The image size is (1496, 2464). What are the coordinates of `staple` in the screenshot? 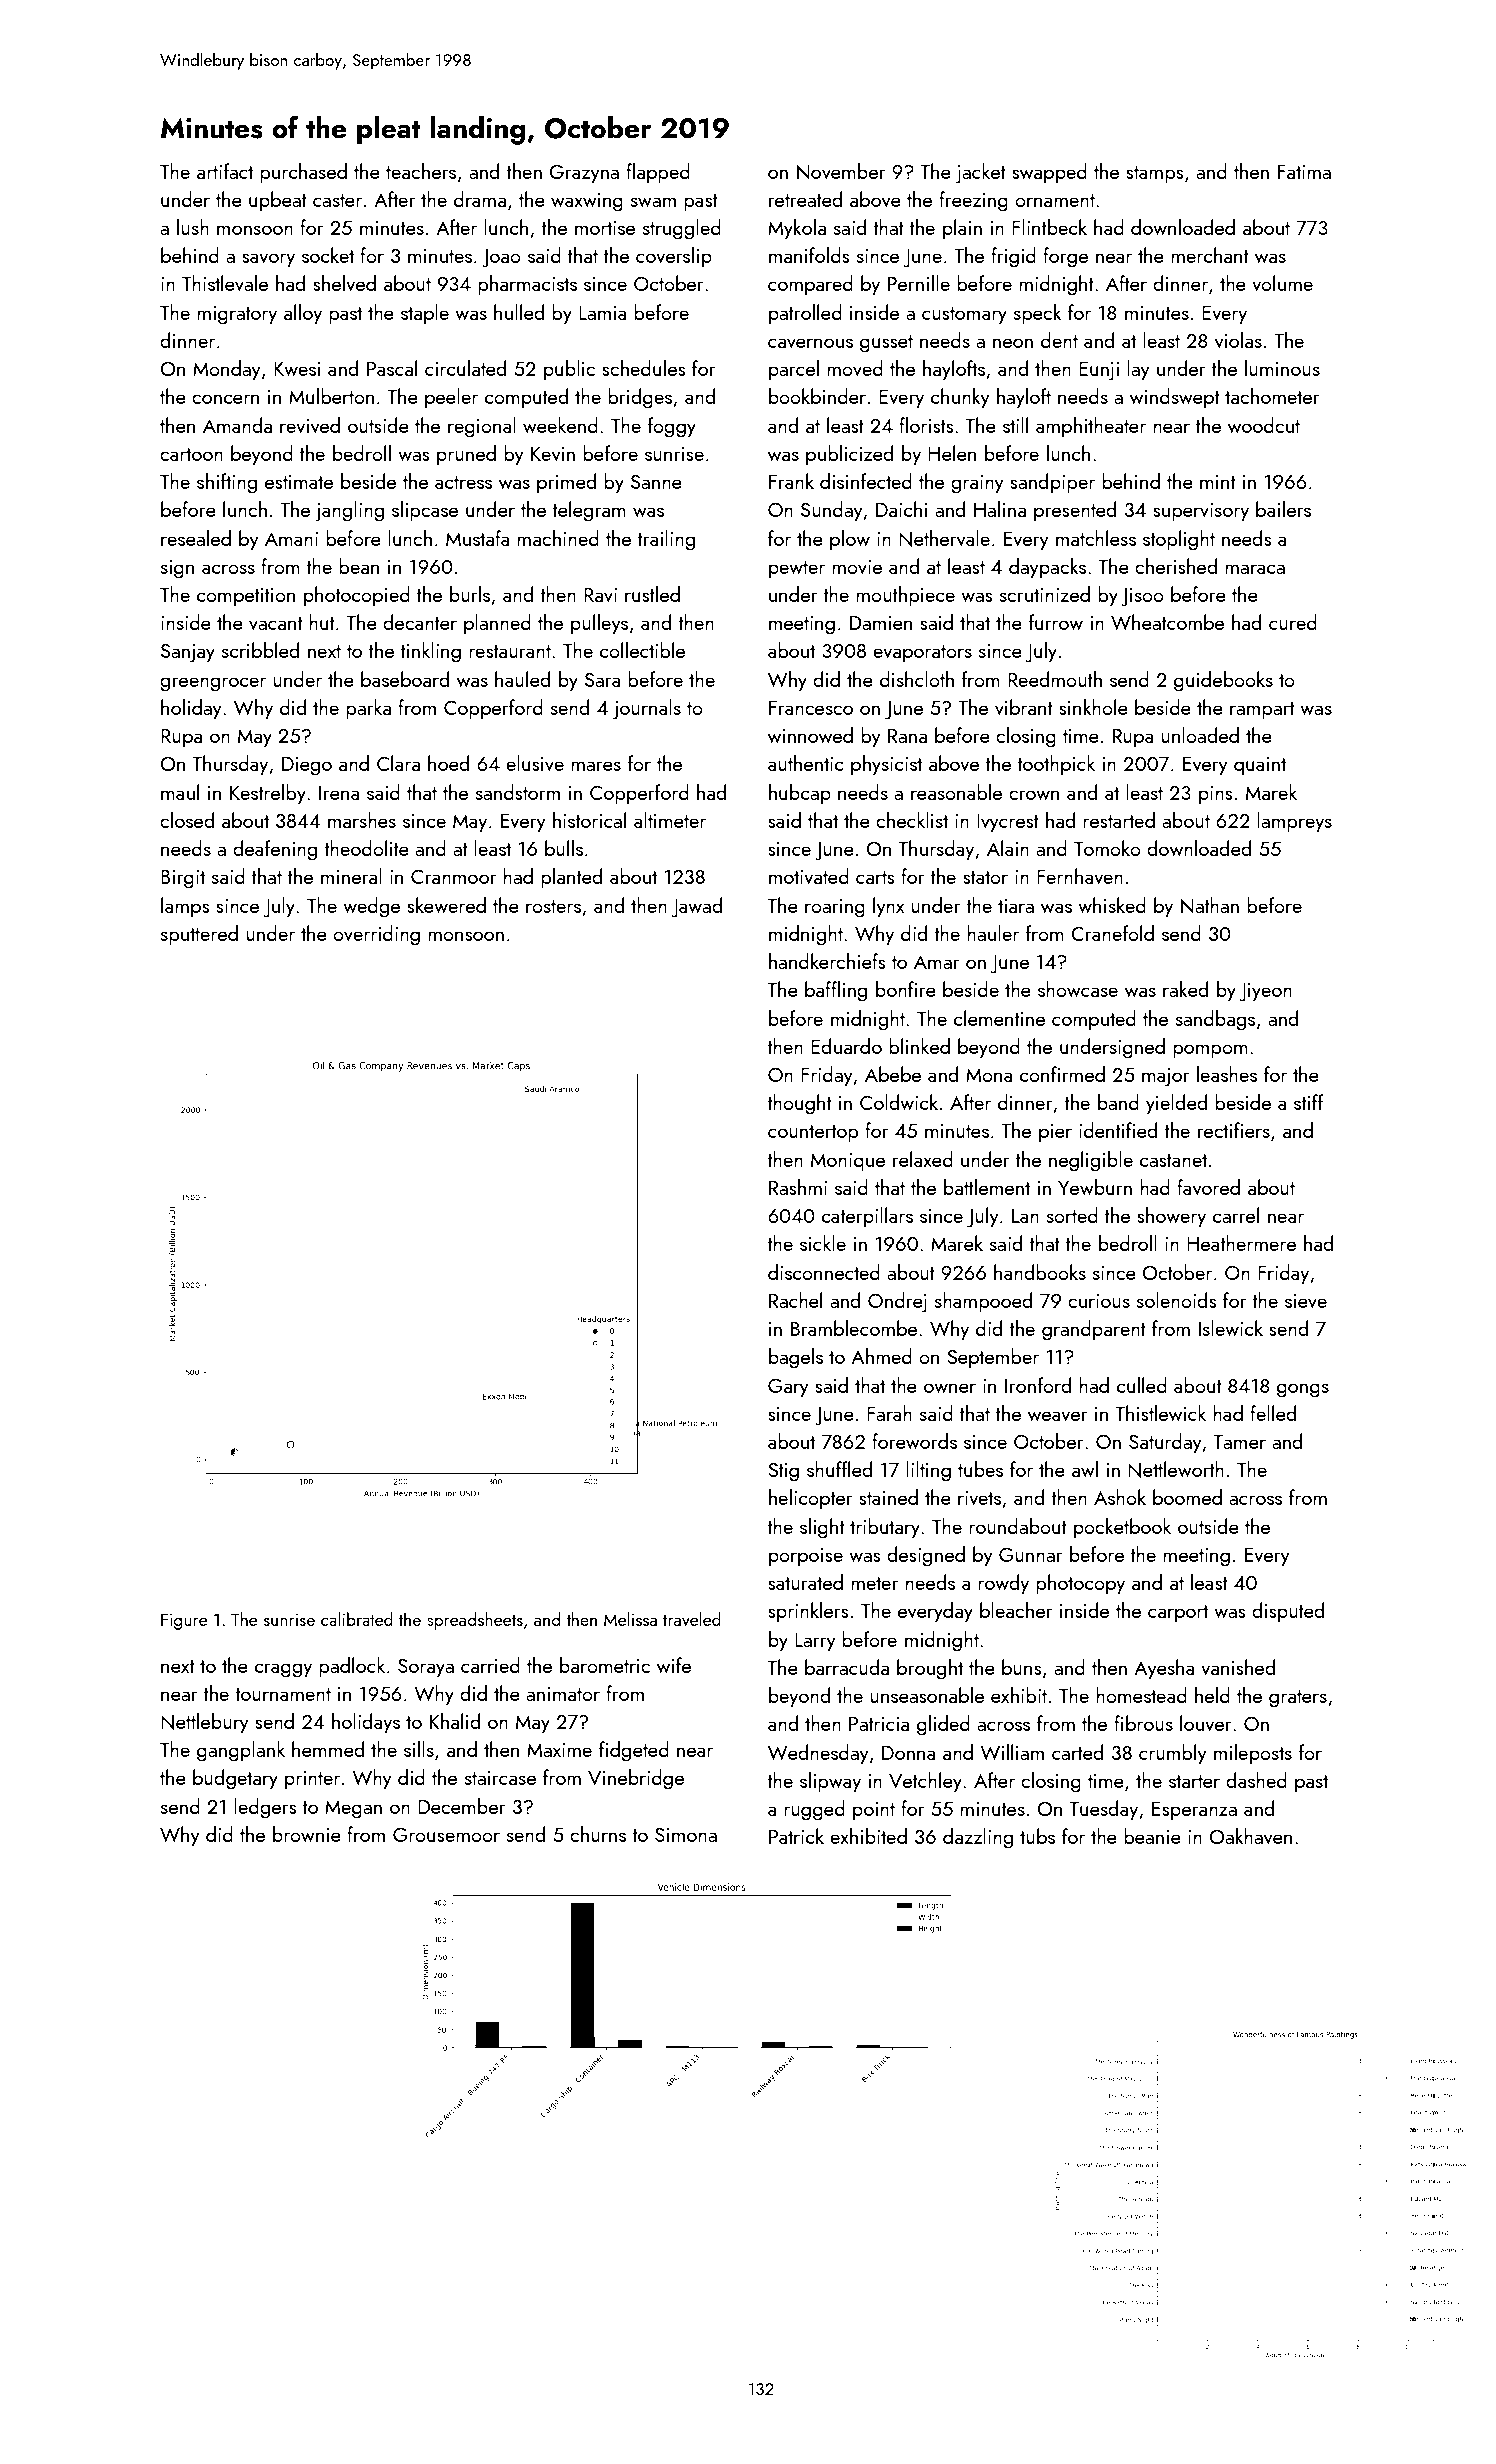 It's located at (425, 314).
